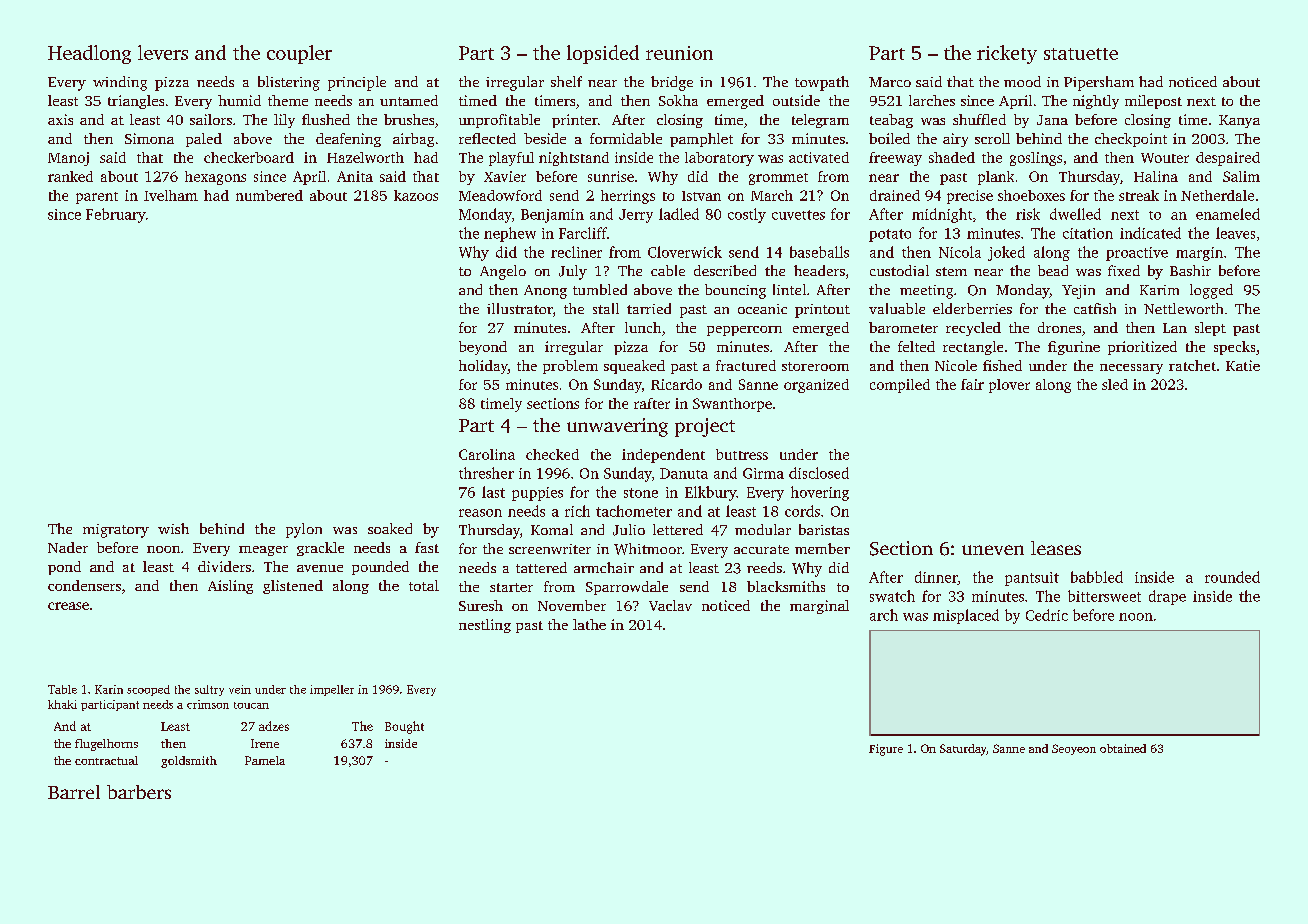 The width and height of the document is (1308, 924). I want to click on wish, so click(173, 528).
